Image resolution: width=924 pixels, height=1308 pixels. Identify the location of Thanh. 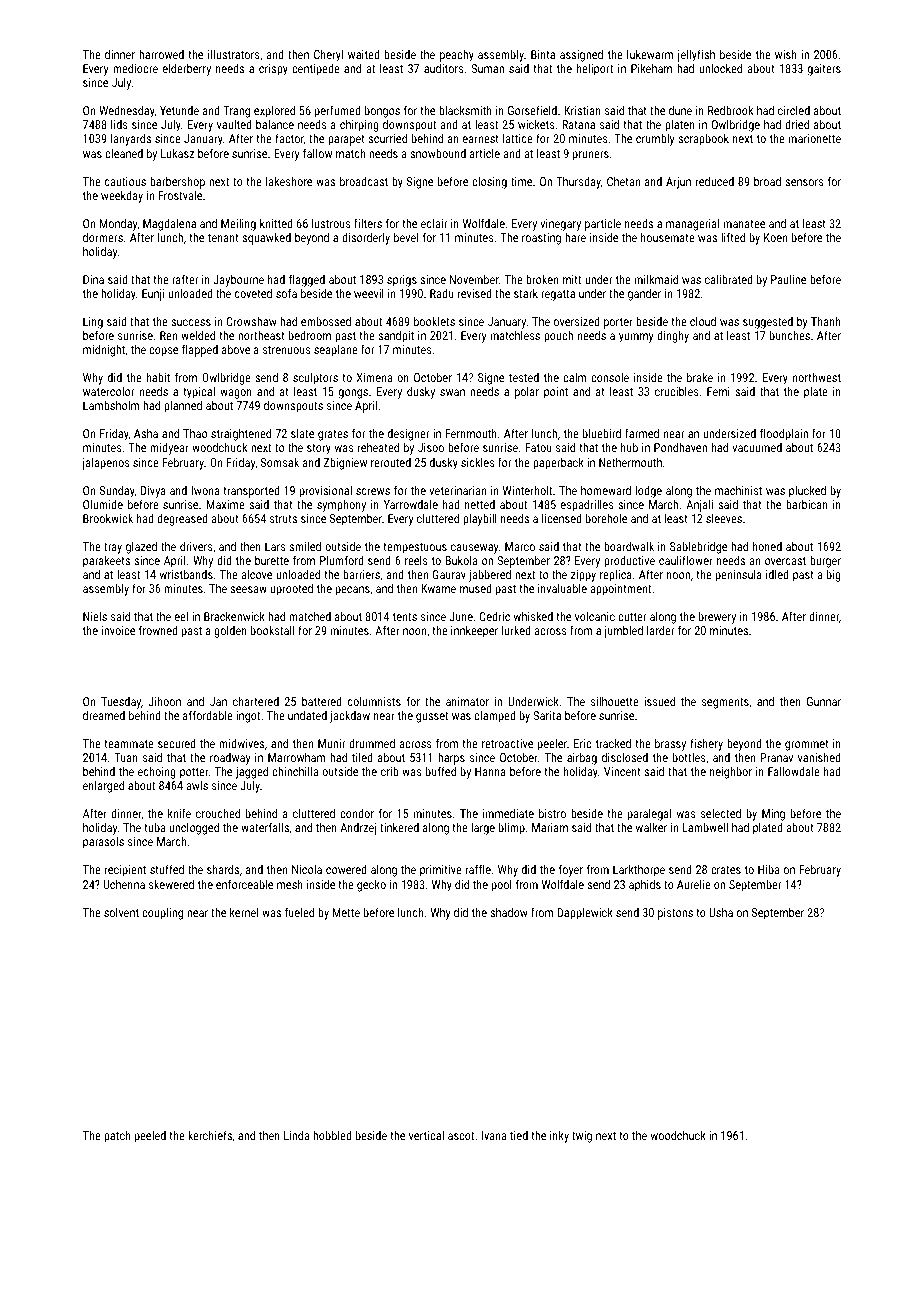
(826, 321).
